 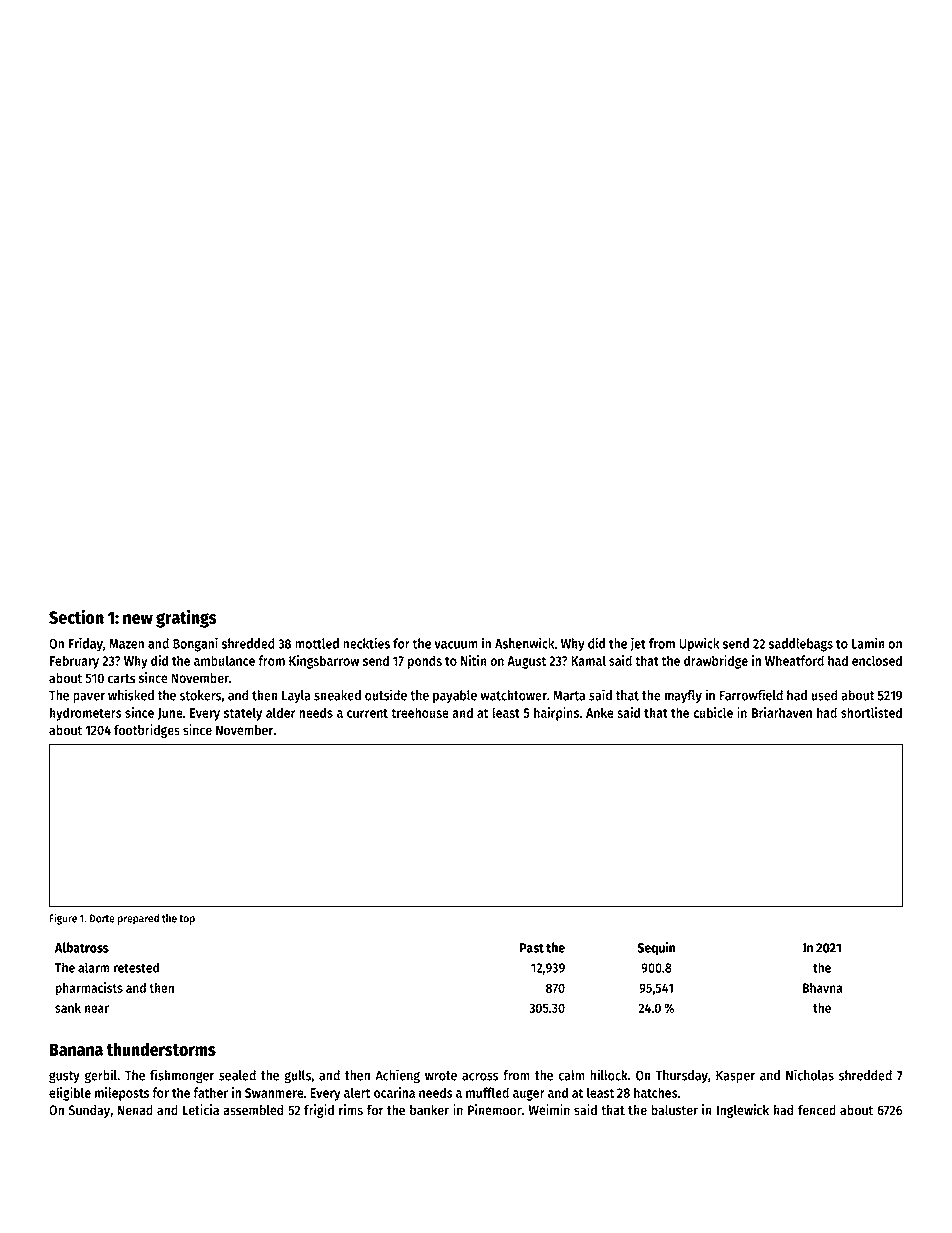 I want to click on Banana, so click(x=76, y=1049).
